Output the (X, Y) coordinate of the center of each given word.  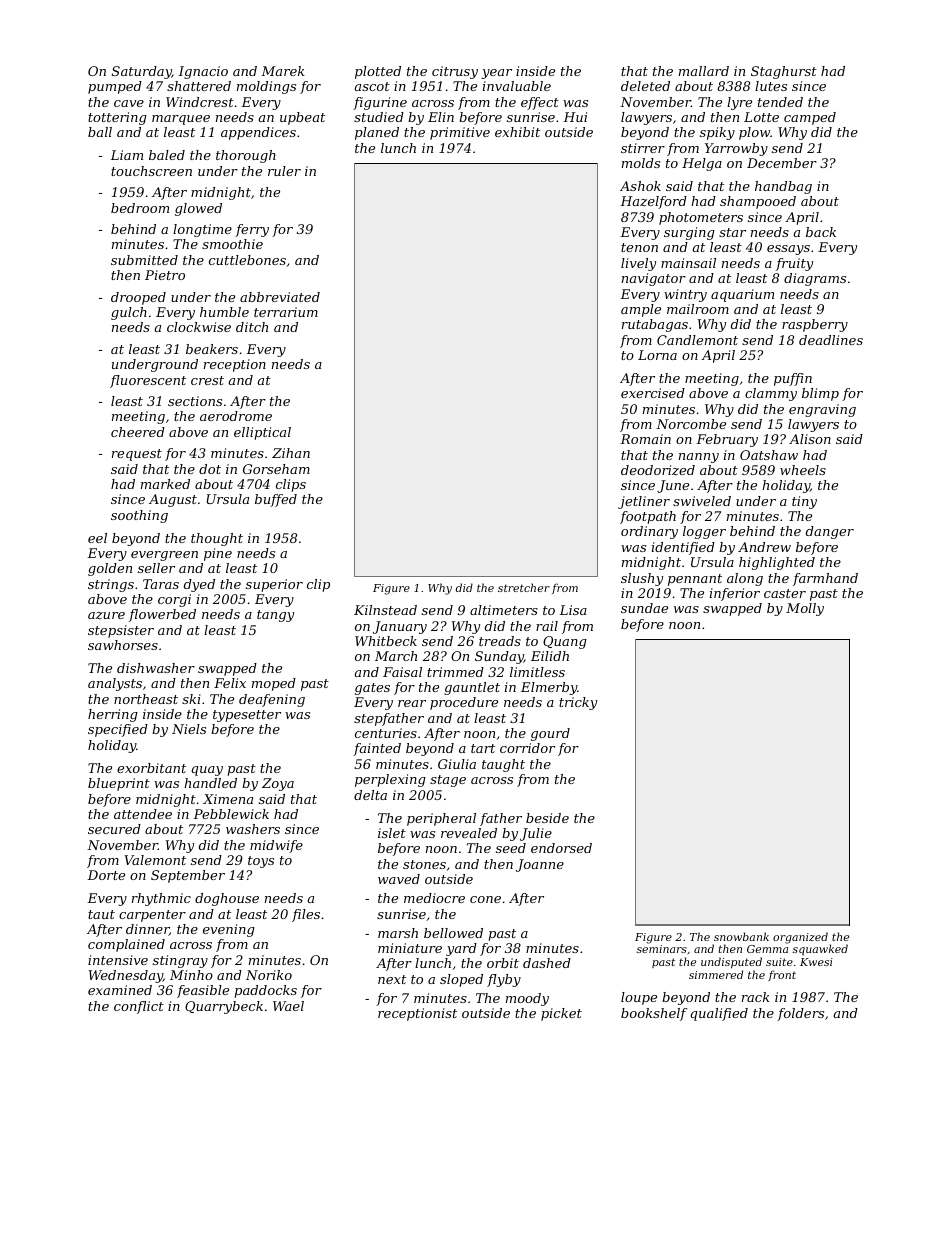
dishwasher (156, 668)
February (727, 440)
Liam (126, 155)
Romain (645, 439)
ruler (284, 171)
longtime (202, 230)
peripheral (441, 819)
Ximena (228, 799)
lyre (739, 103)
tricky (578, 703)
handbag (783, 187)
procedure (464, 703)
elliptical (262, 433)
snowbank (741, 936)
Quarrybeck (224, 1007)
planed (377, 133)
